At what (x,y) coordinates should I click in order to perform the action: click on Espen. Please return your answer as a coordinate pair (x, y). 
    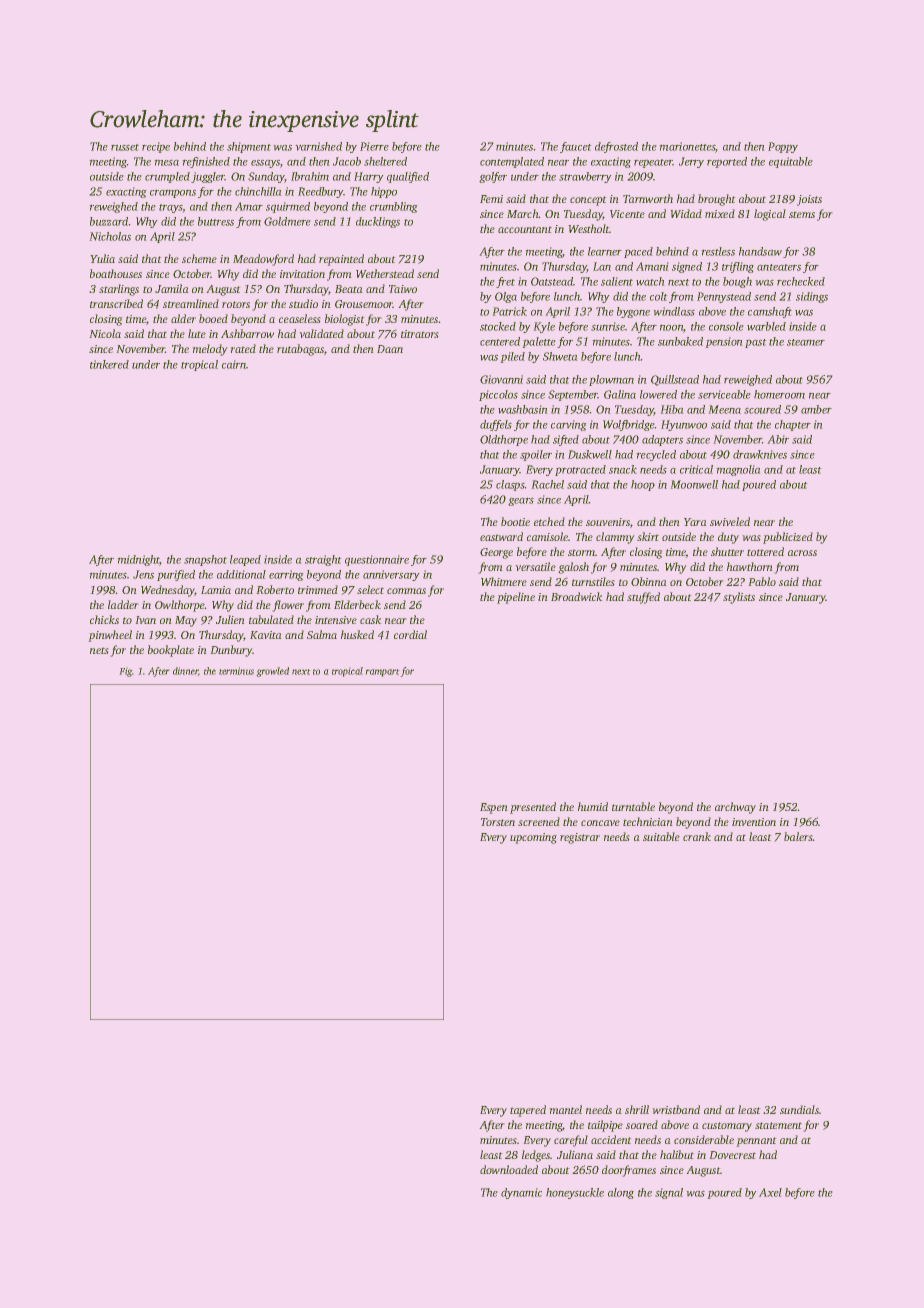
    Looking at the image, I should click on (493, 808).
